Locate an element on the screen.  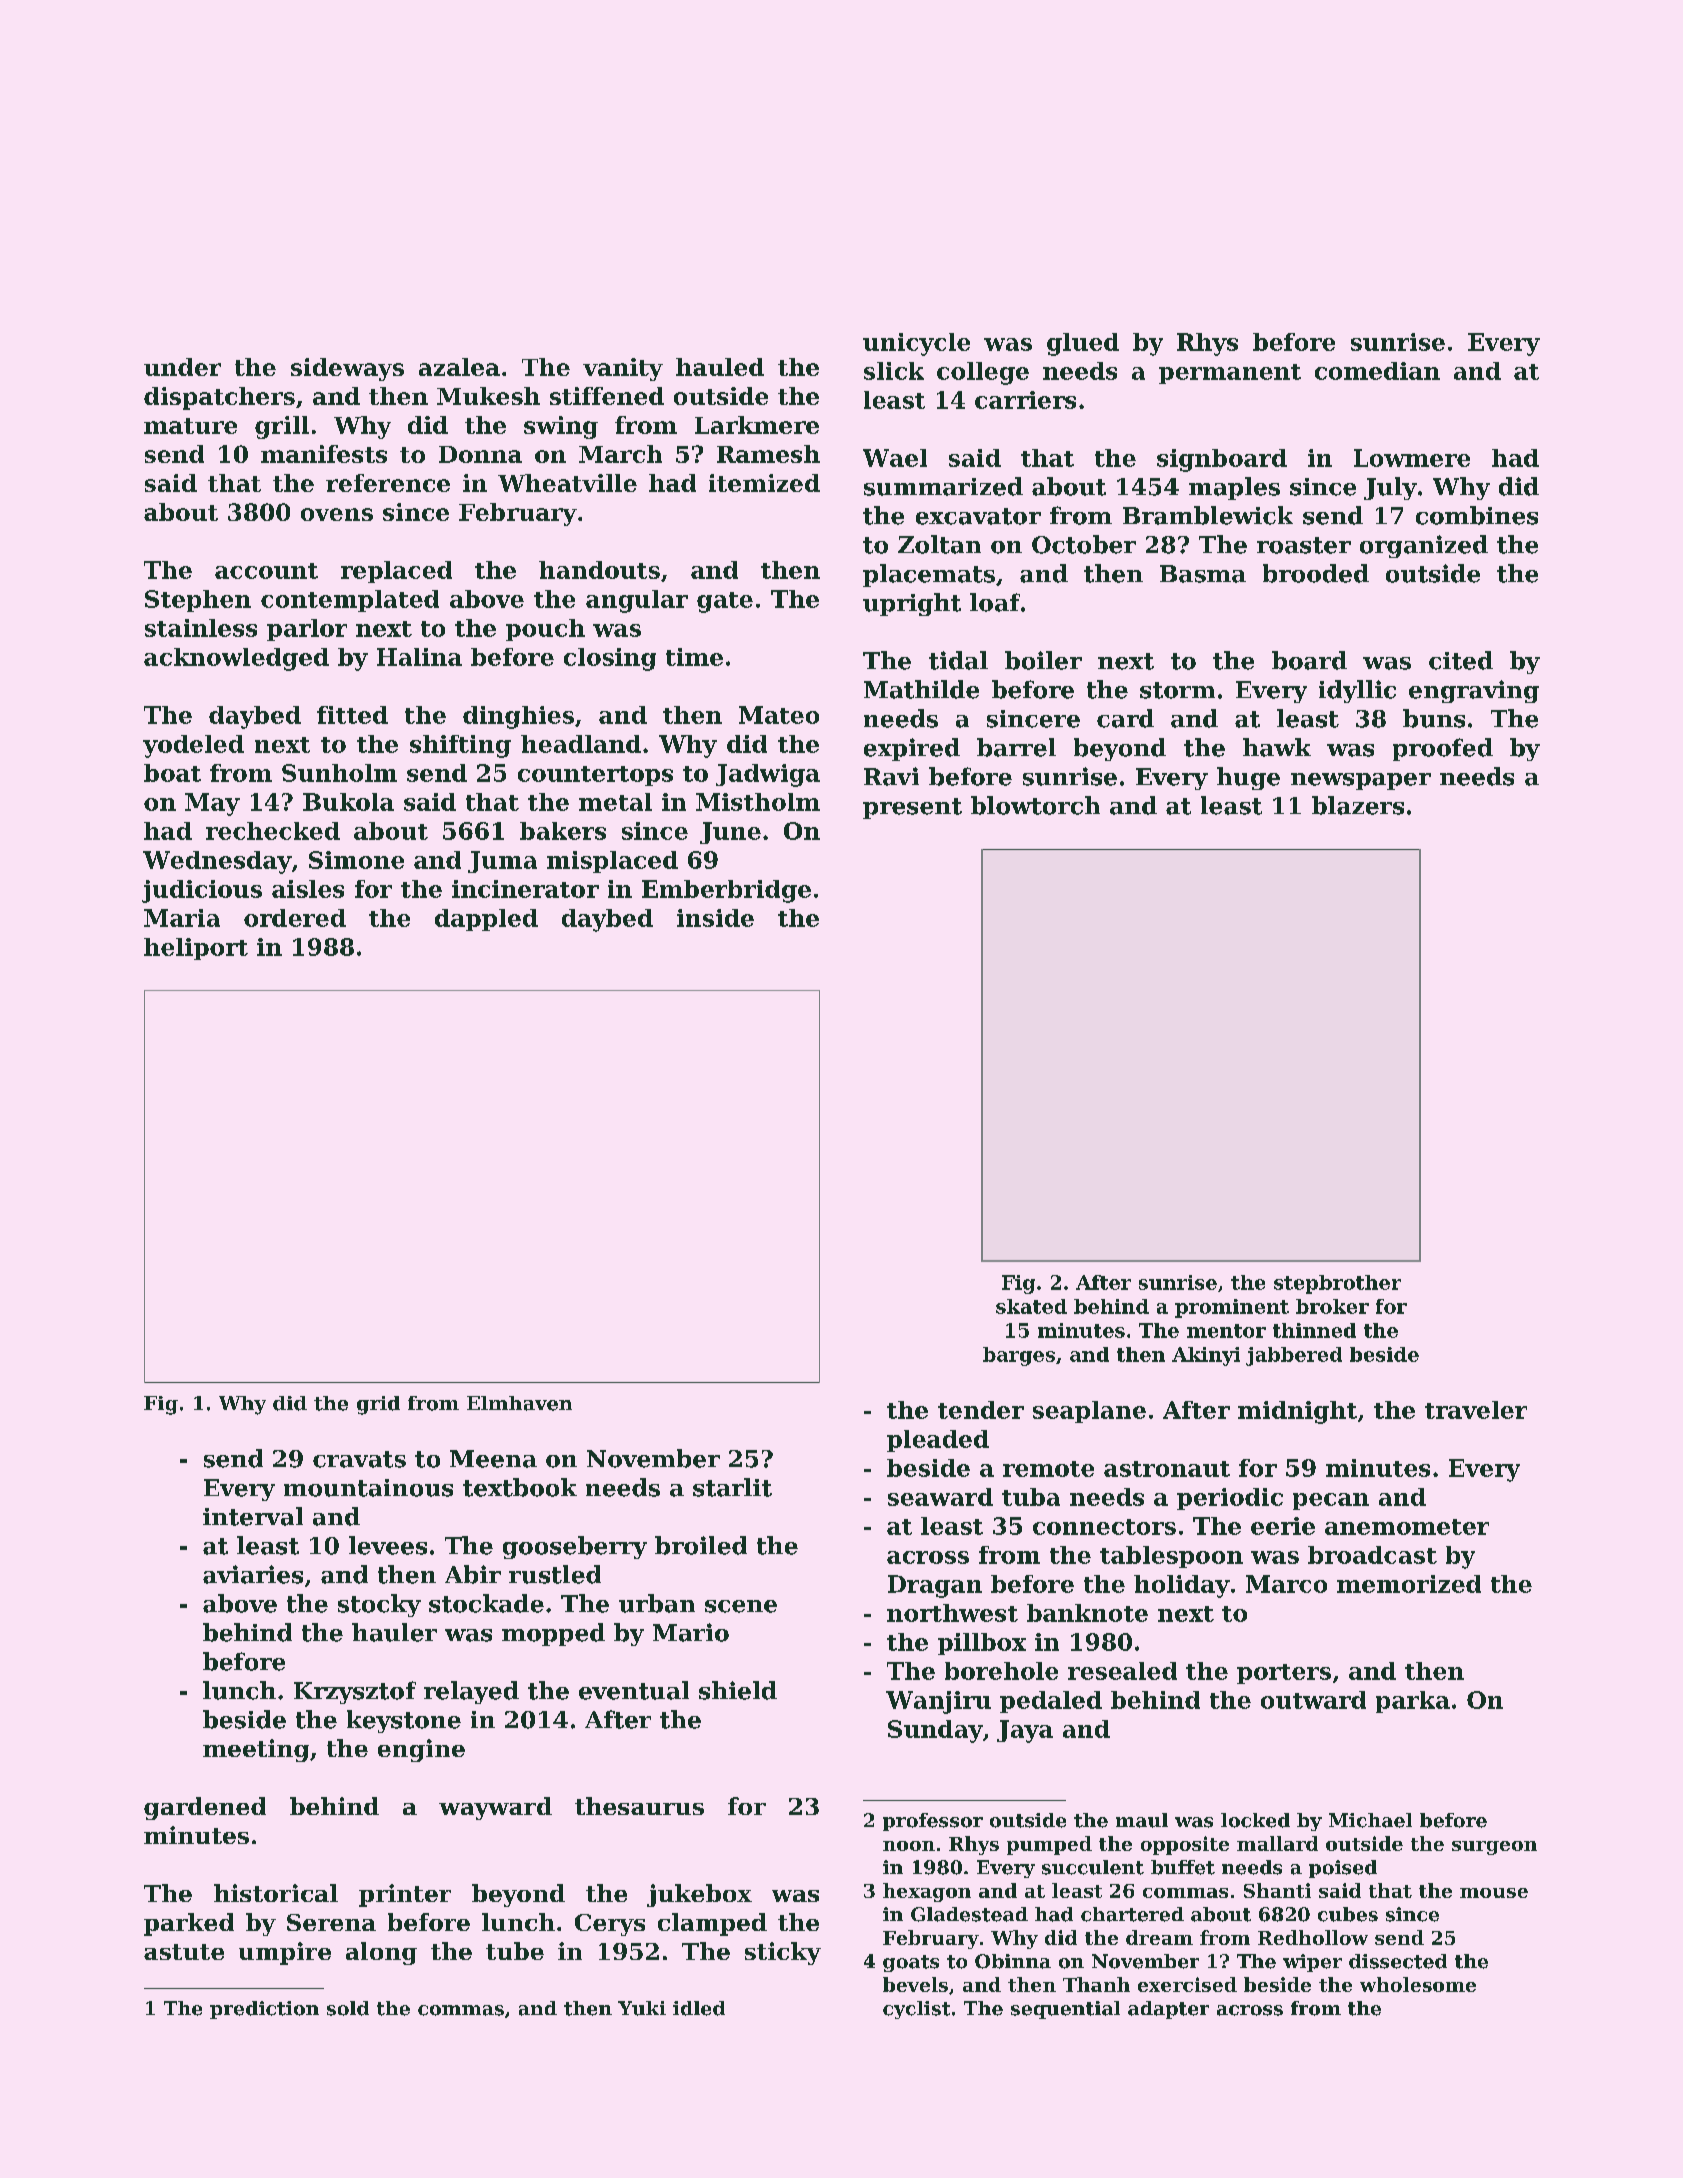
sequential is located at coordinates (1065, 2010).
